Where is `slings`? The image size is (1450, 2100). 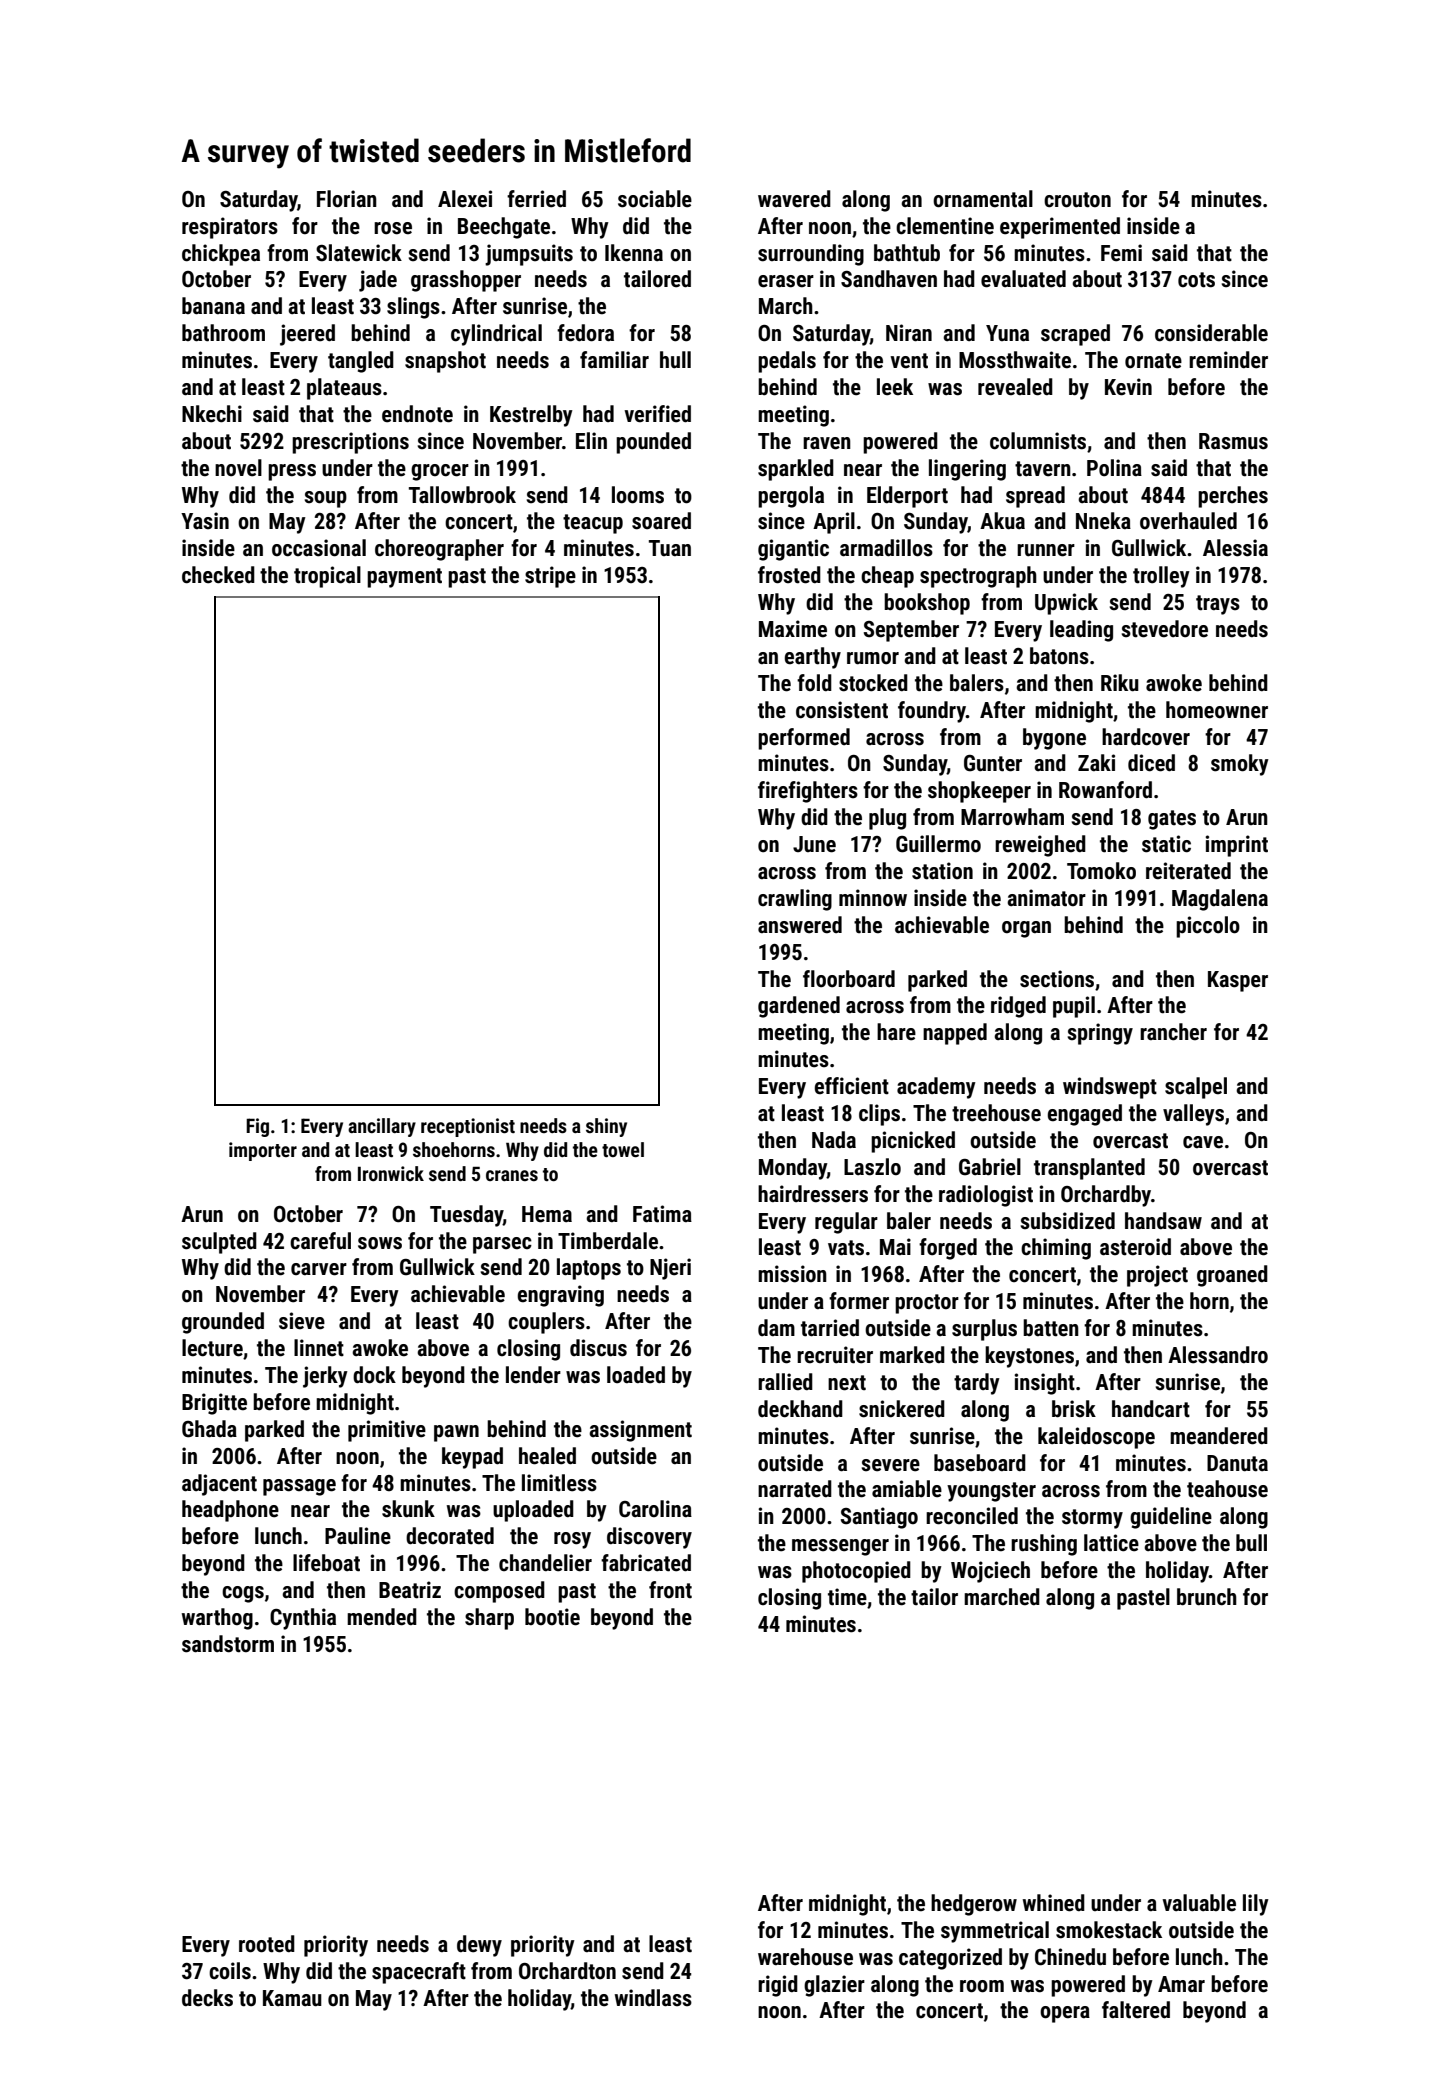 slings is located at coordinates (413, 308).
